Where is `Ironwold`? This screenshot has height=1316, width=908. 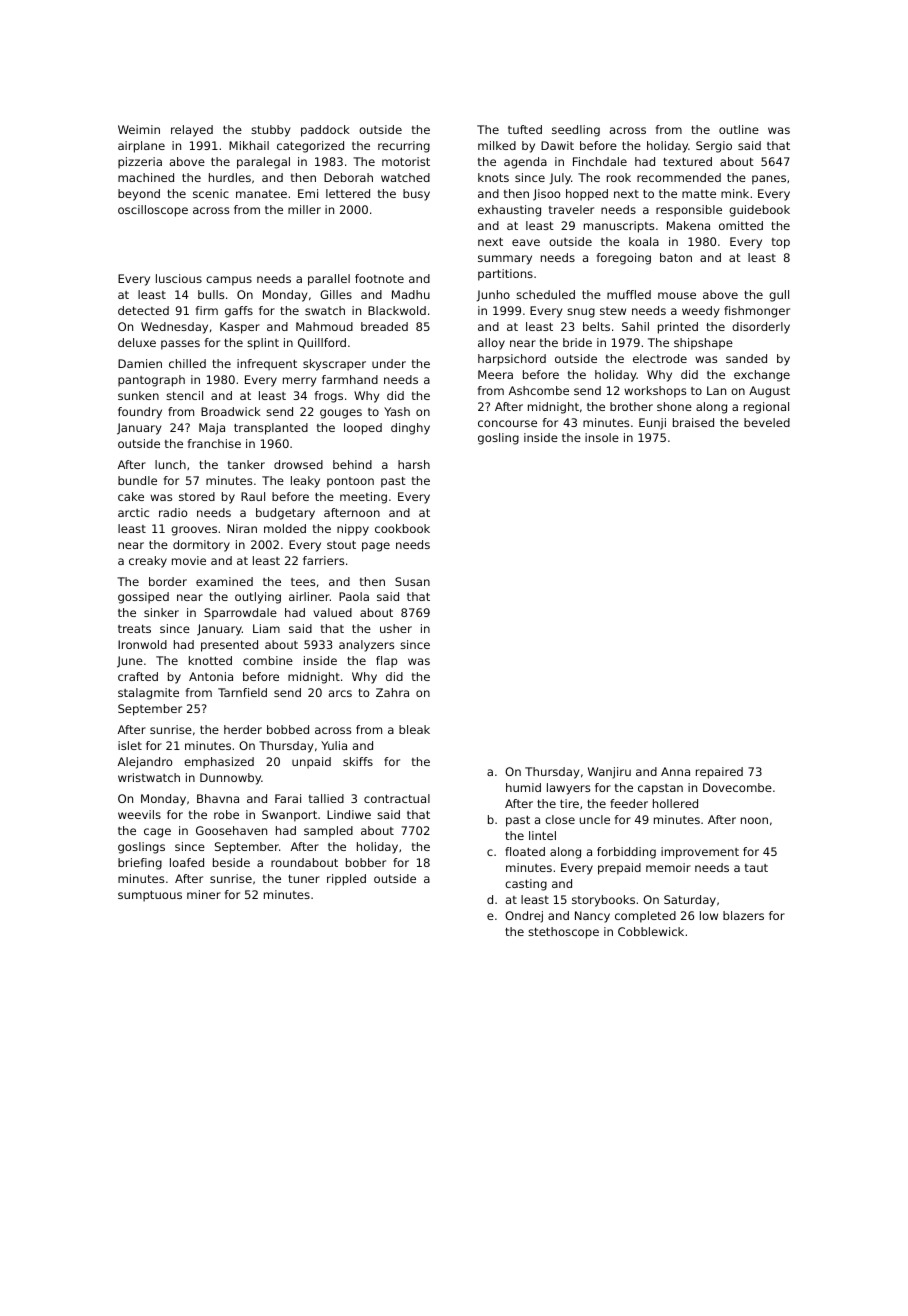
Ironwold is located at coordinates (142, 644).
